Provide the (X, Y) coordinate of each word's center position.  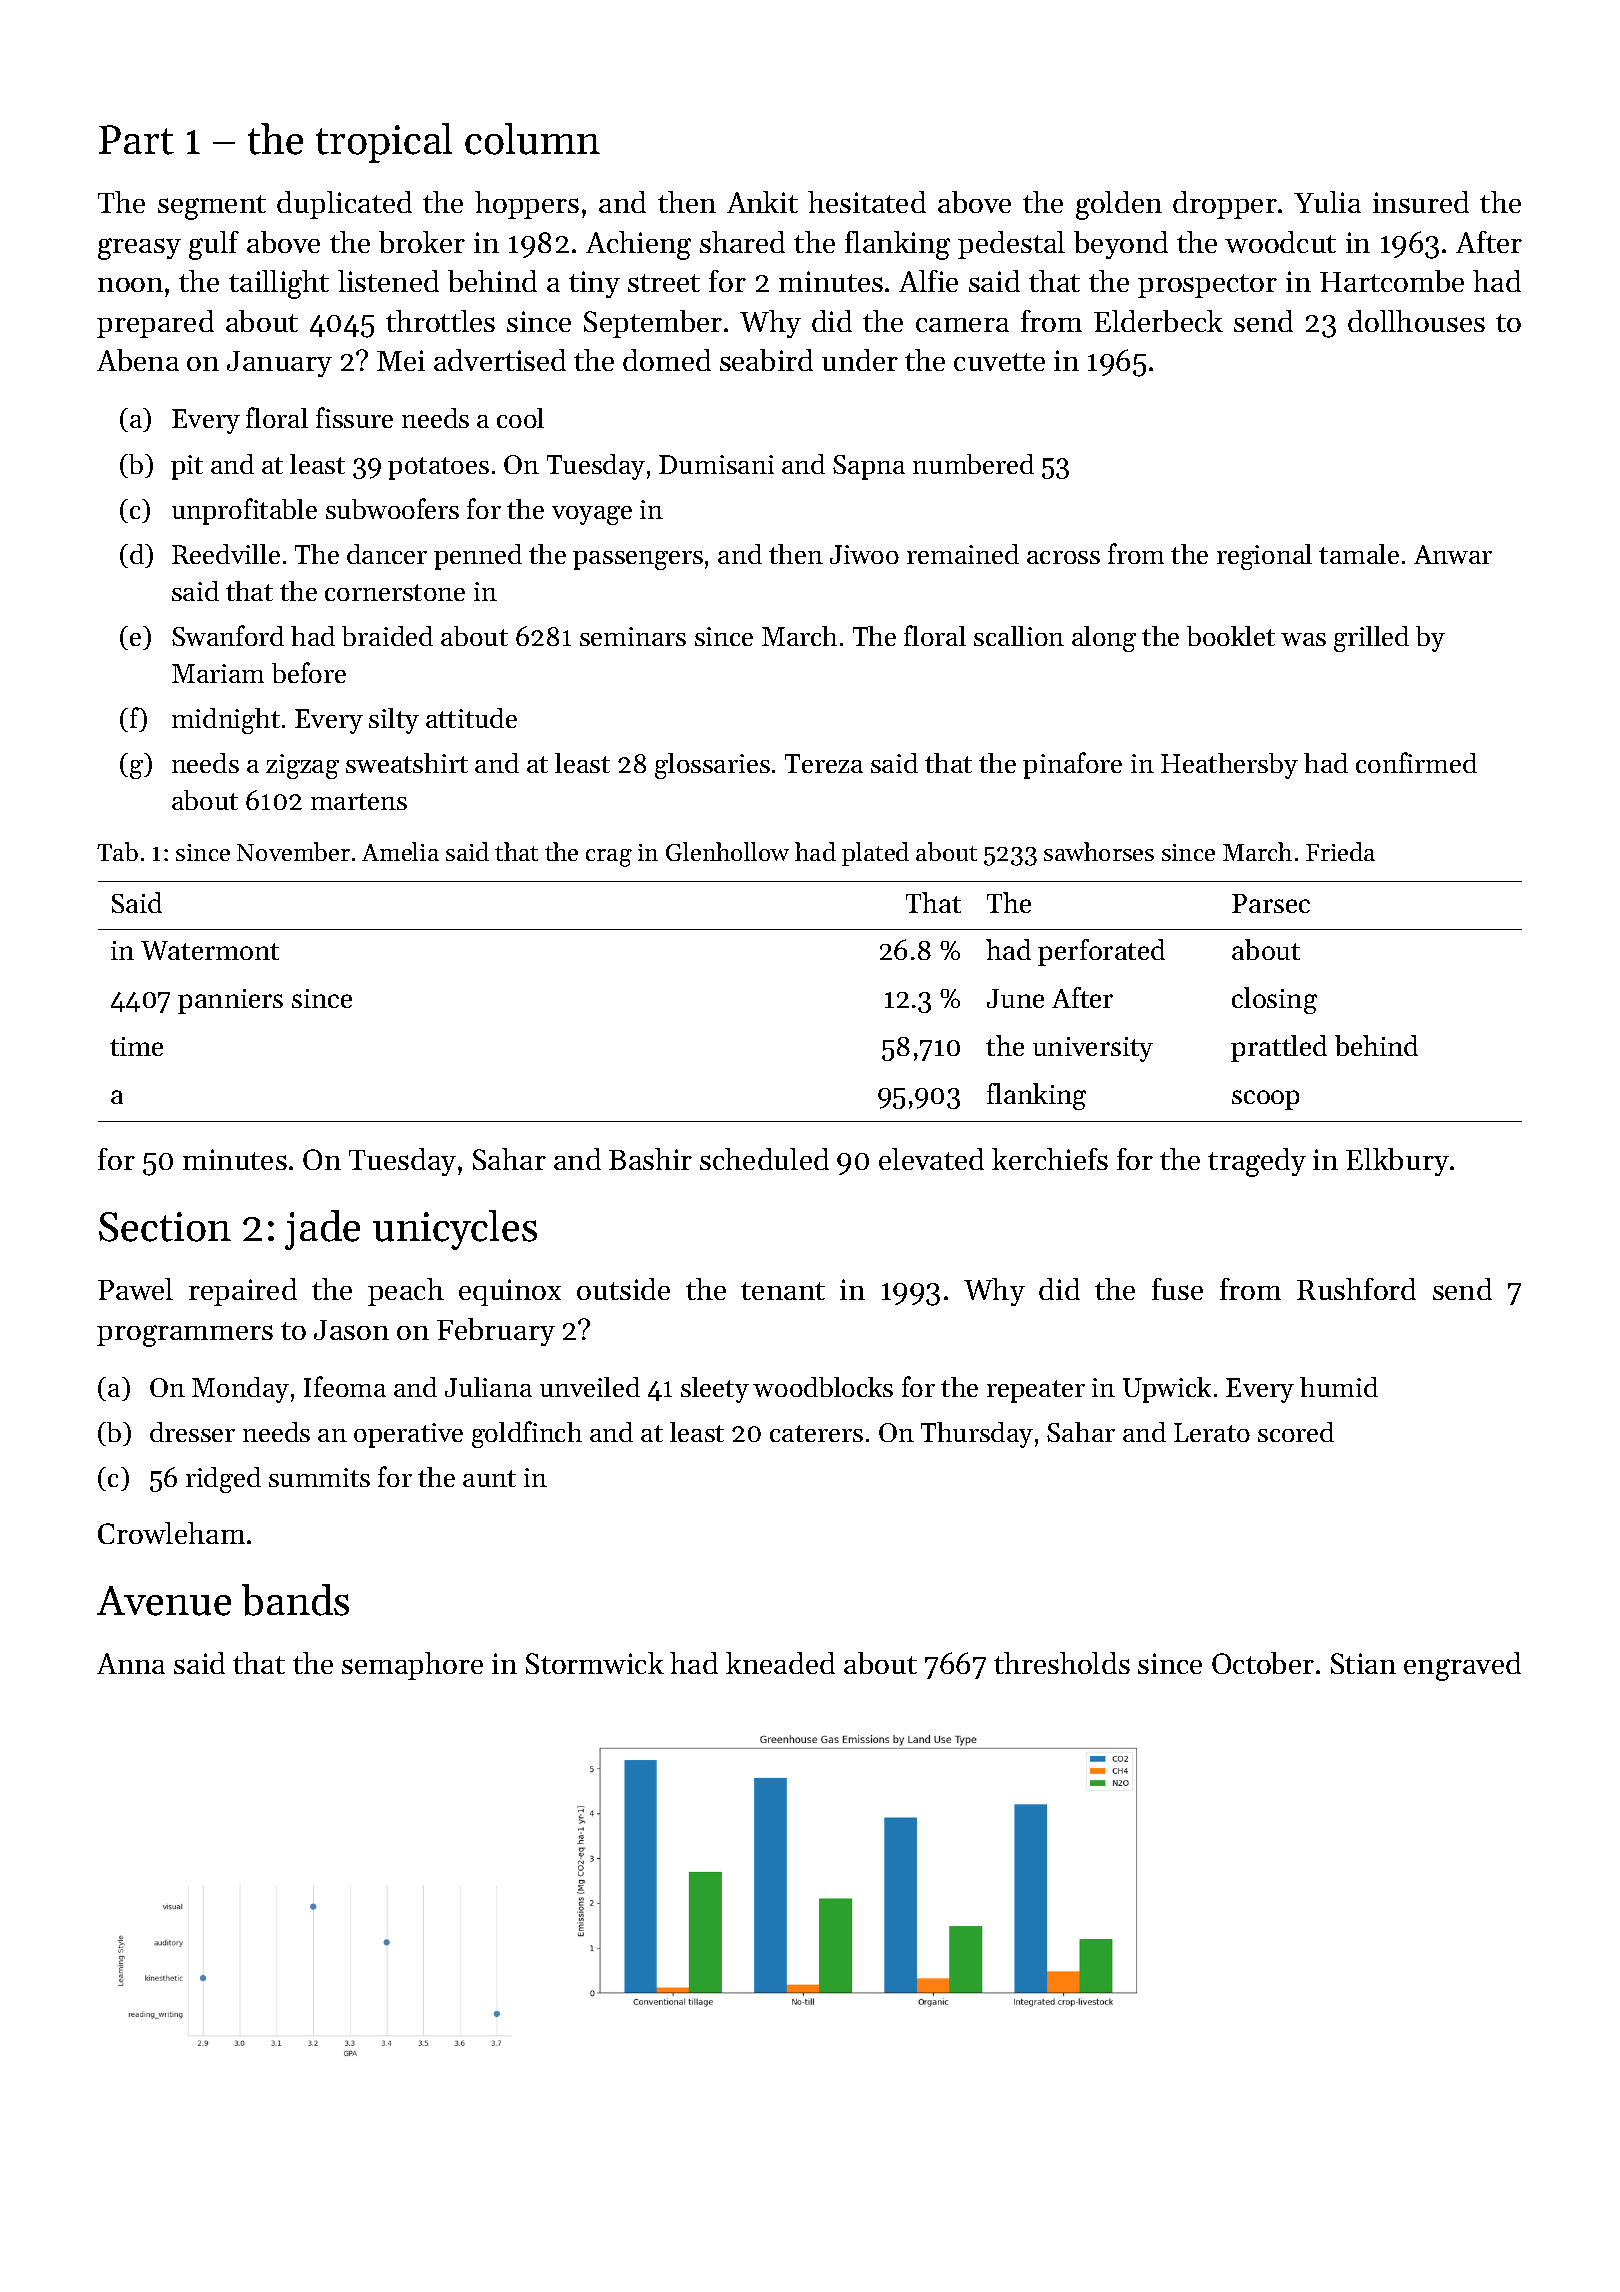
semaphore (412, 1666)
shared (742, 242)
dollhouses (1416, 321)
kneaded (780, 1663)
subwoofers (392, 508)
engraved (1462, 1666)
